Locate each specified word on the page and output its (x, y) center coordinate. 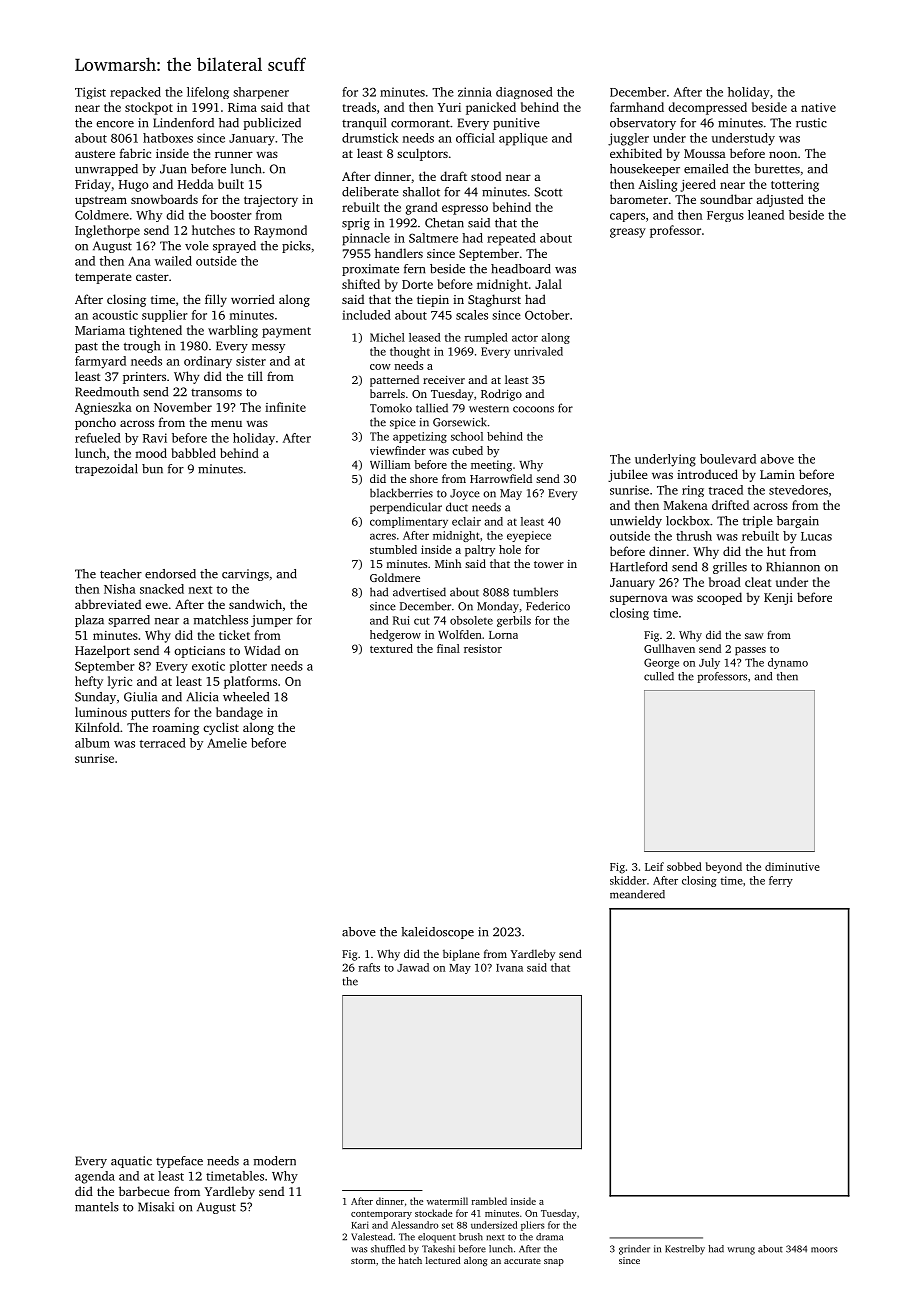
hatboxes (168, 138)
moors (824, 1250)
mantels (97, 1207)
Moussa (705, 153)
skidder (628, 880)
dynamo (788, 663)
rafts (369, 967)
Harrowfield (501, 478)
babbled (193, 453)
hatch (410, 1260)
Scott (548, 192)
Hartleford (639, 567)
